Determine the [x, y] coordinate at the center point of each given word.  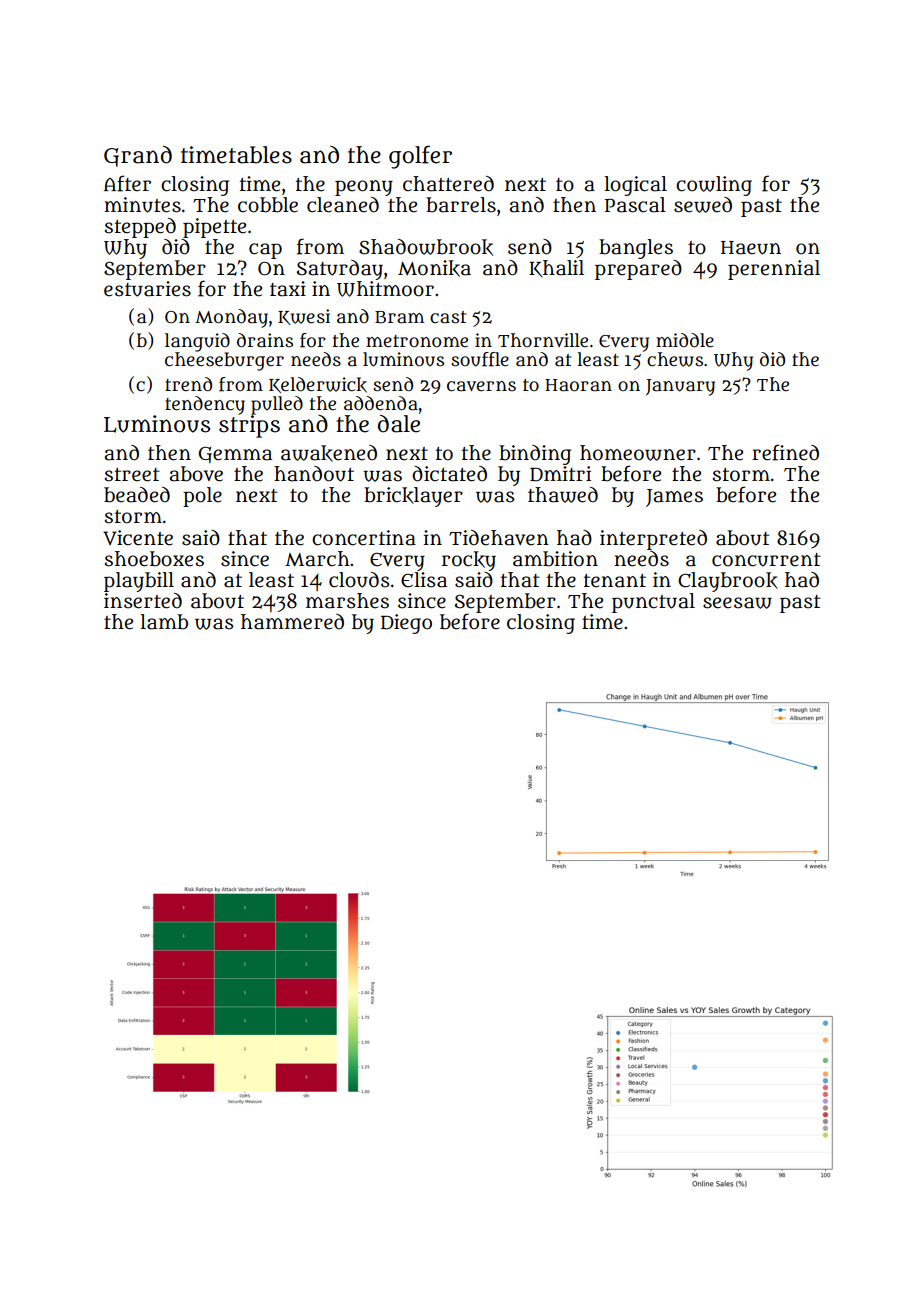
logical [635, 186]
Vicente [138, 538]
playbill [139, 582]
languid [197, 342]
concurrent [766, 560]
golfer [420, 157]
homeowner [638, 453]
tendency [205, 405]
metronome [417, 341]
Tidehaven [499, 538]
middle [685, 340]
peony [364, 188]
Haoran [578, 385]
